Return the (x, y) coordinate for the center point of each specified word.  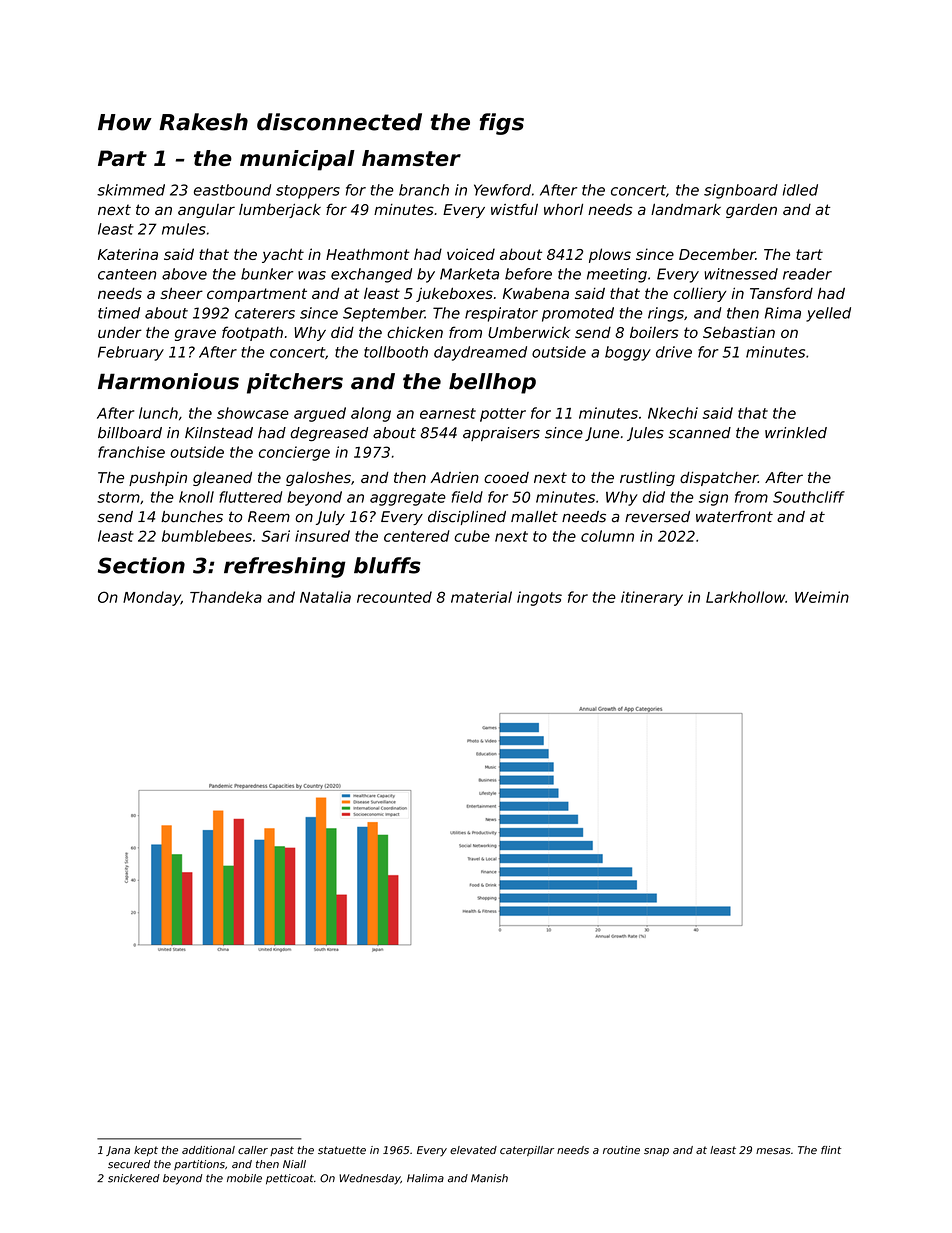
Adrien (455, 477)
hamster (411, 158)
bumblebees (207, 536)
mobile (244, 1178)
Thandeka (226, 597)
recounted (394, 597)
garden (751, 211)
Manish (489, 1178)
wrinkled (796, 433)
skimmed (131, 190)
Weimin (822, 597)
